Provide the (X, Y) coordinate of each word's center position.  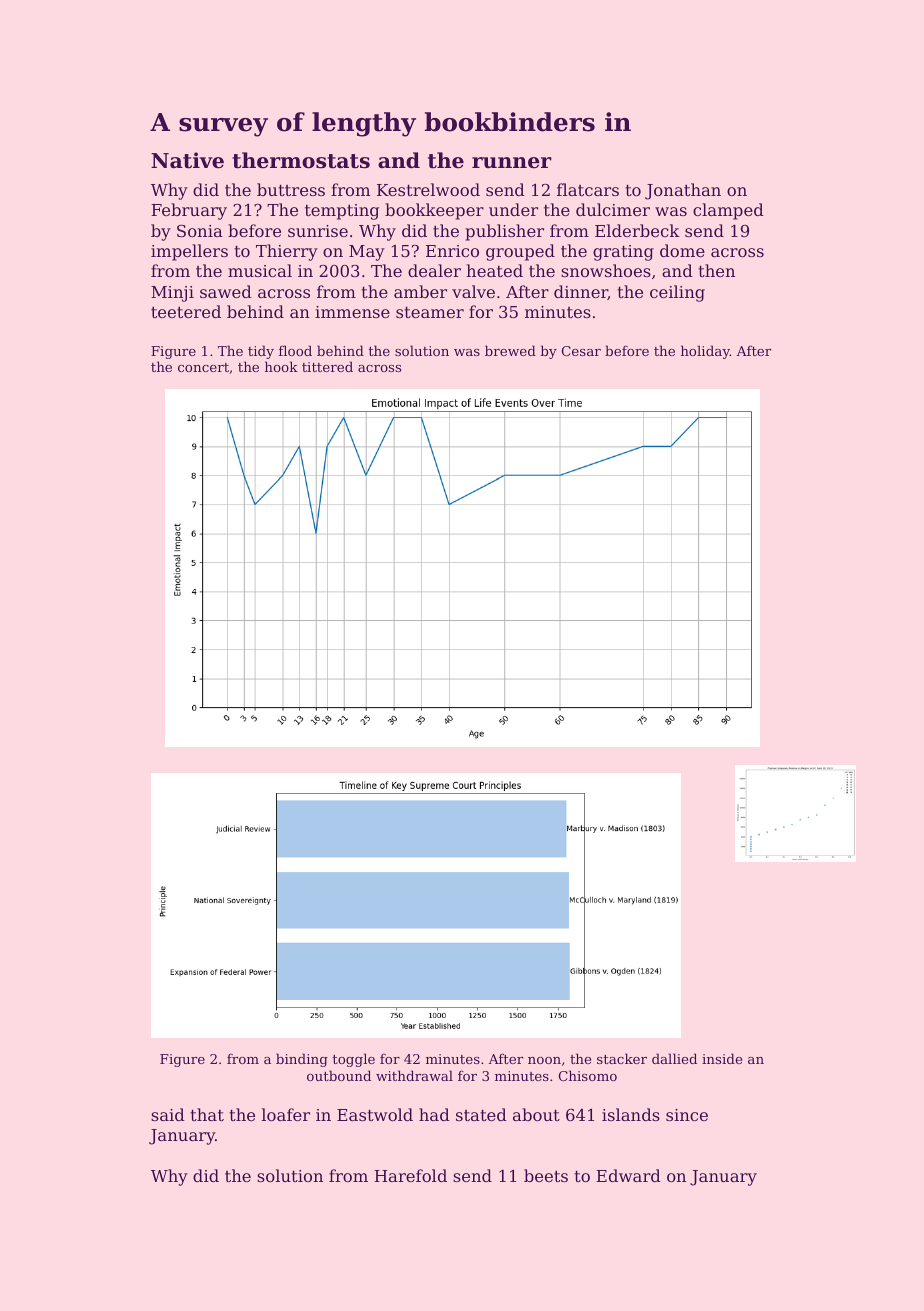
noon (544, 1060)
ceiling (677, 293)
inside (722, 1058)
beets (546, 1175)
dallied (674, 1058)
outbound (339, 1075)
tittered (327, 366)
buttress (291, 189)
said (168, 1114)
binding (302, 1060)
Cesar (581, 351)
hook (281, 366)
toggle (354, 1060)
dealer (434, 270)
